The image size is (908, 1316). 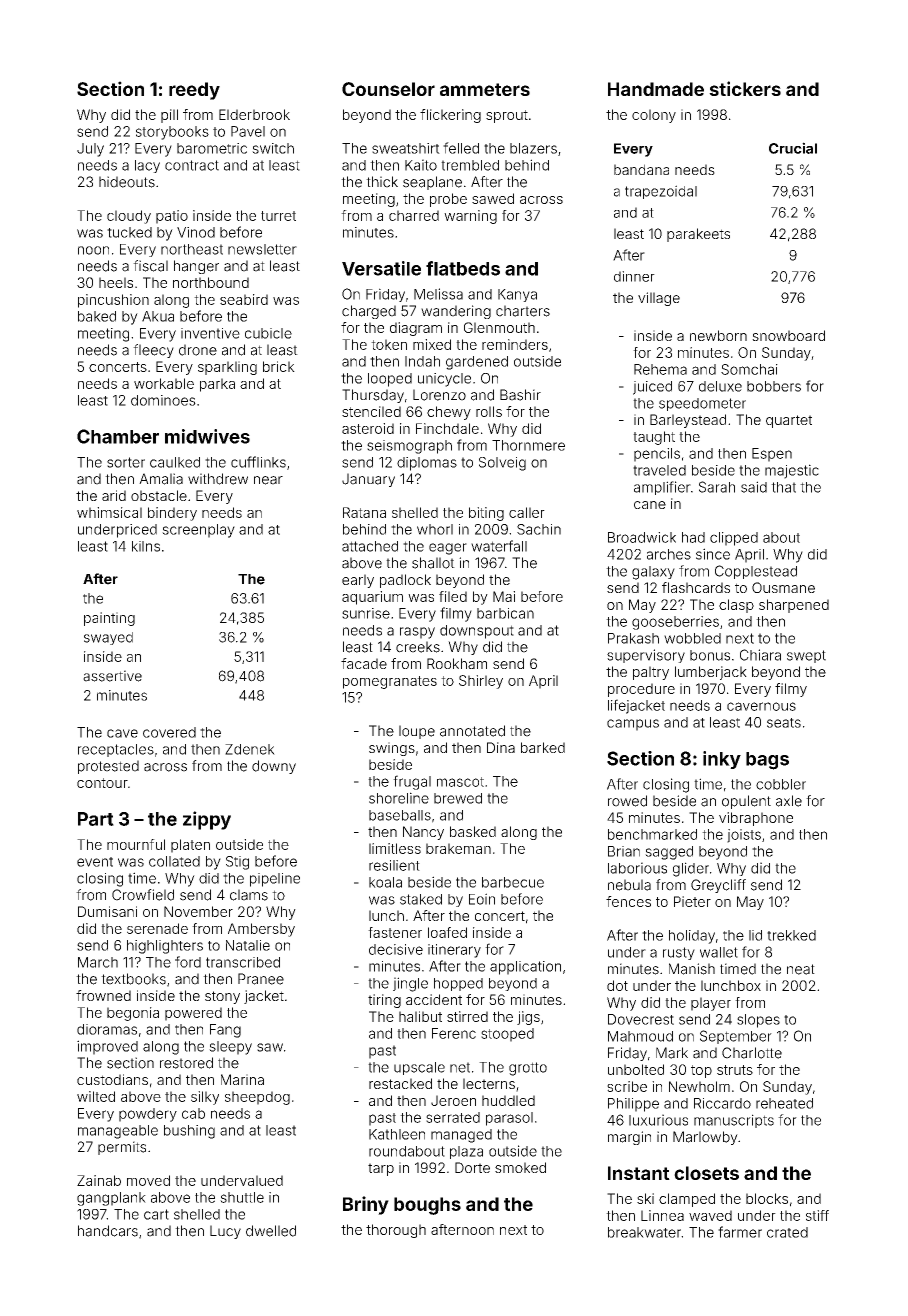 What do you see at coordinates (169, 116) in the page?
I see `pill` at bounding box center [169, 116].
